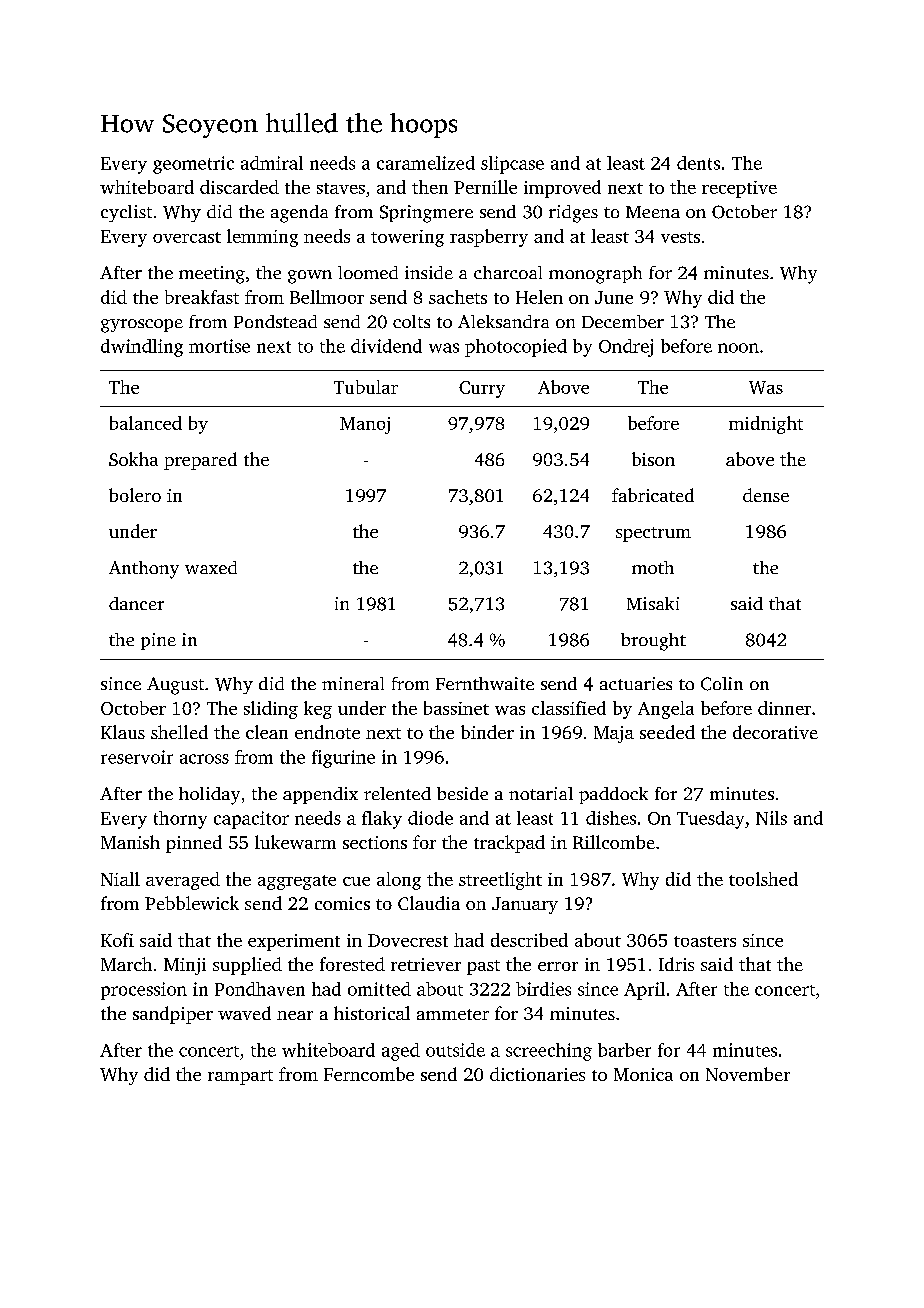  What do you see at coordinates (485, 187) in the screenshot?
I see `Pernille` at bounding box center [485, 187].
